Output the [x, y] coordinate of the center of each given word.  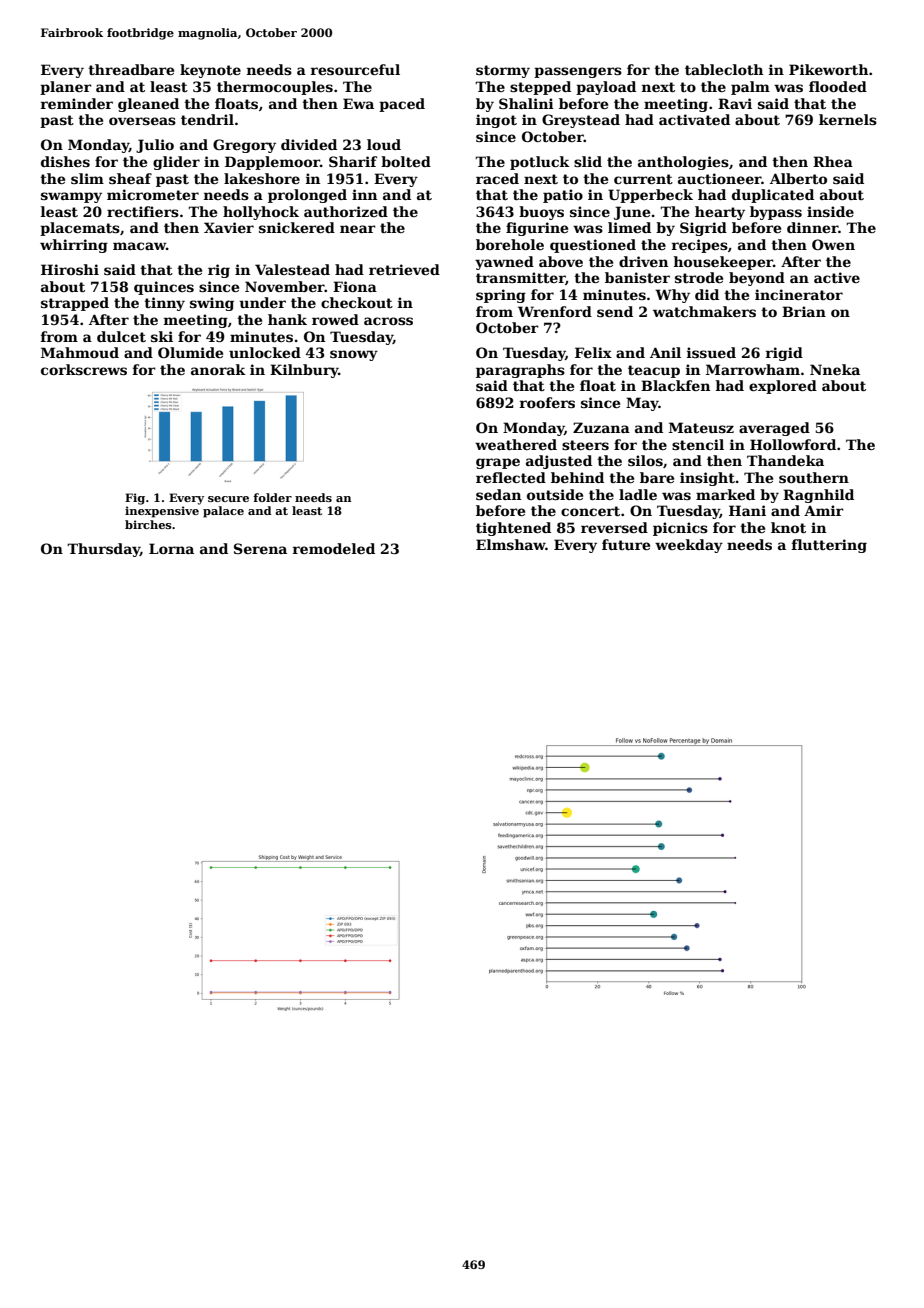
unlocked [265, 352]
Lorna [171, 548]
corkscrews [84, 369]
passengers [578, 72]
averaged [774, 429]
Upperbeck [650, 196]
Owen [833, 244]
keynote [210, 71]
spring [501, 296]
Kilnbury [304, 371]
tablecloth [724, 69]
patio [563, 196]
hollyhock [261, 213]
